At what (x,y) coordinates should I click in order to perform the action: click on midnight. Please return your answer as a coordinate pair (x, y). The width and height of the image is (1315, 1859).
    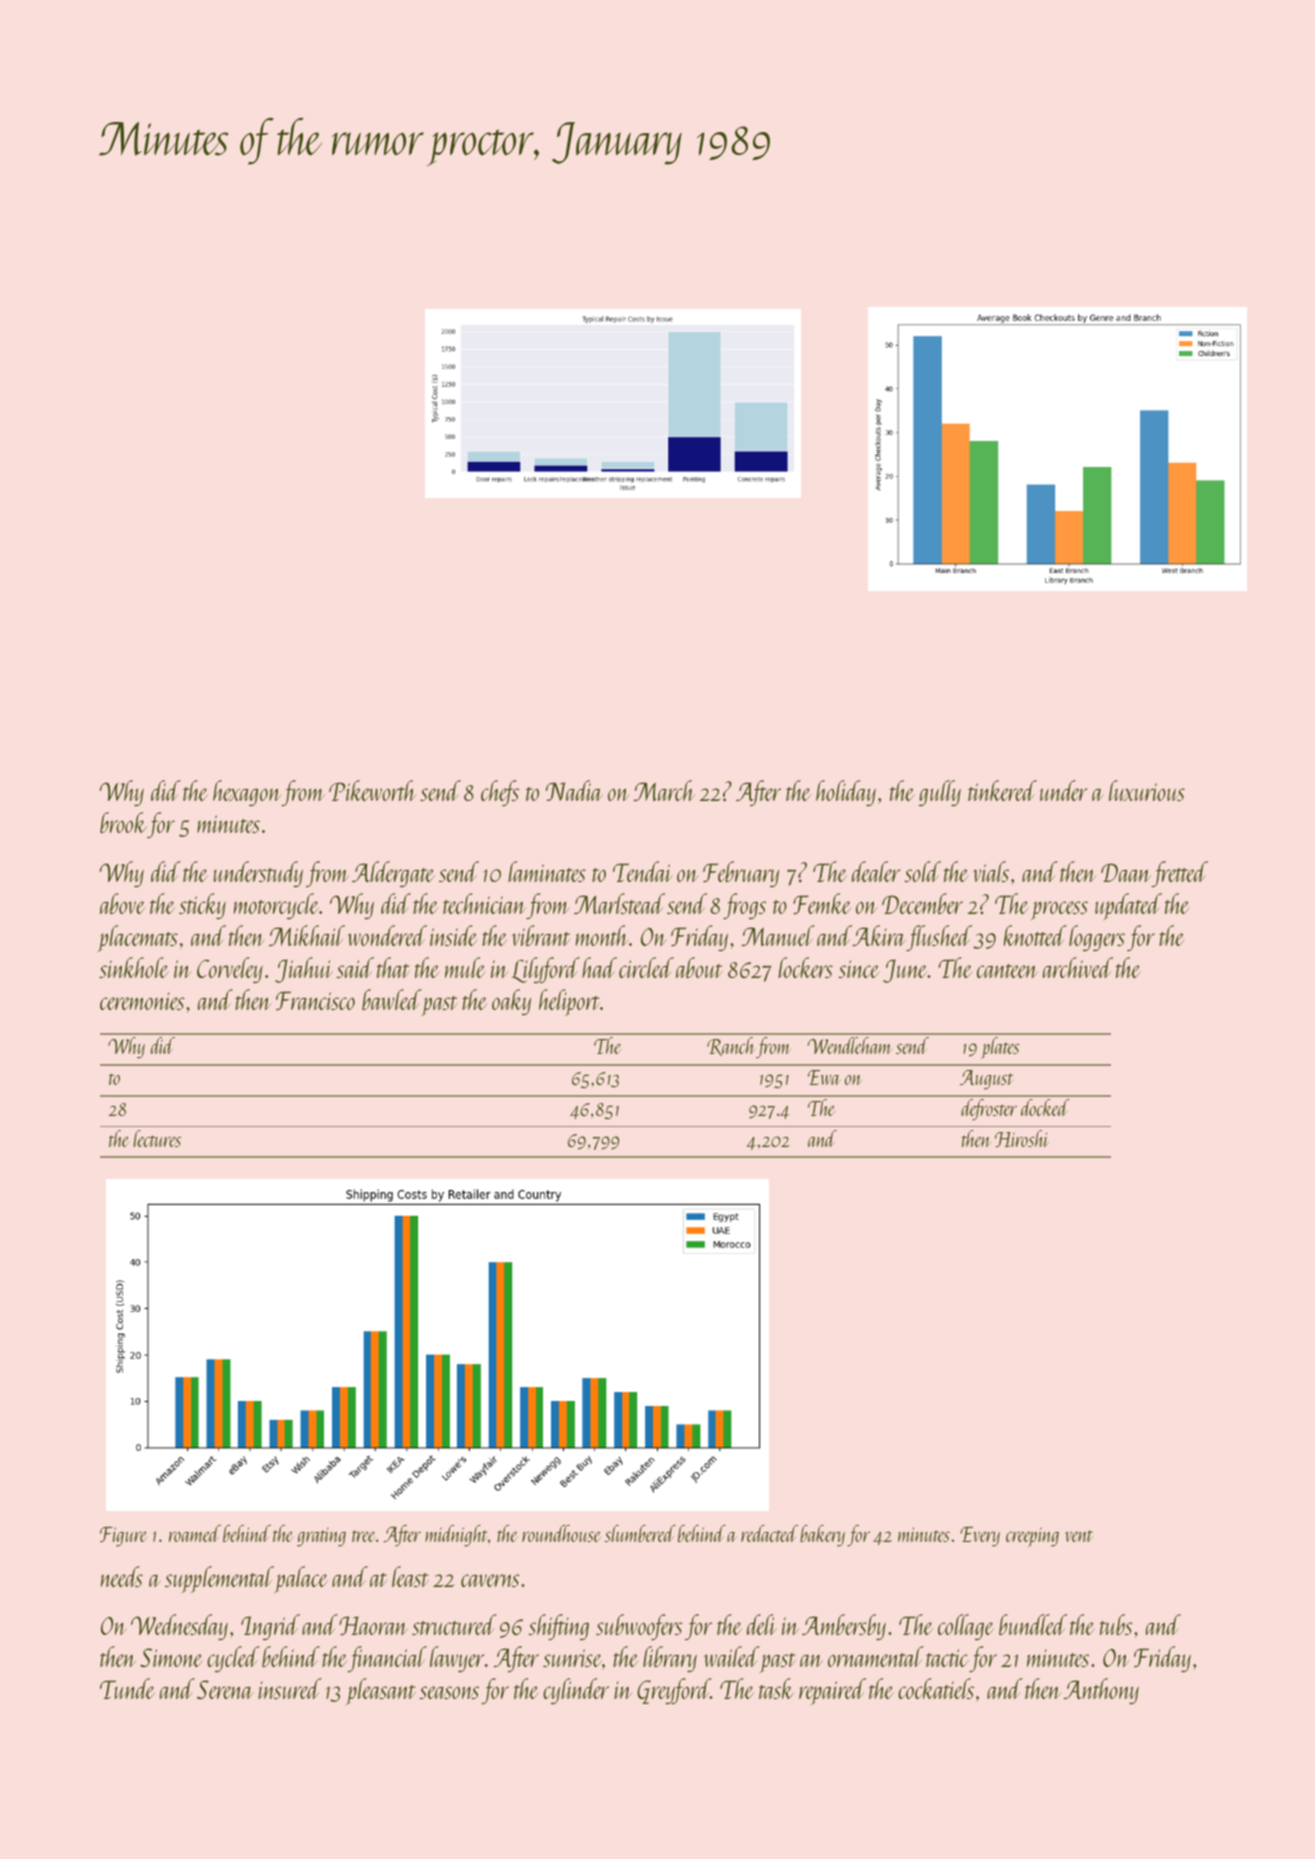
    Looking at the image, I should click on (456, 1536).
